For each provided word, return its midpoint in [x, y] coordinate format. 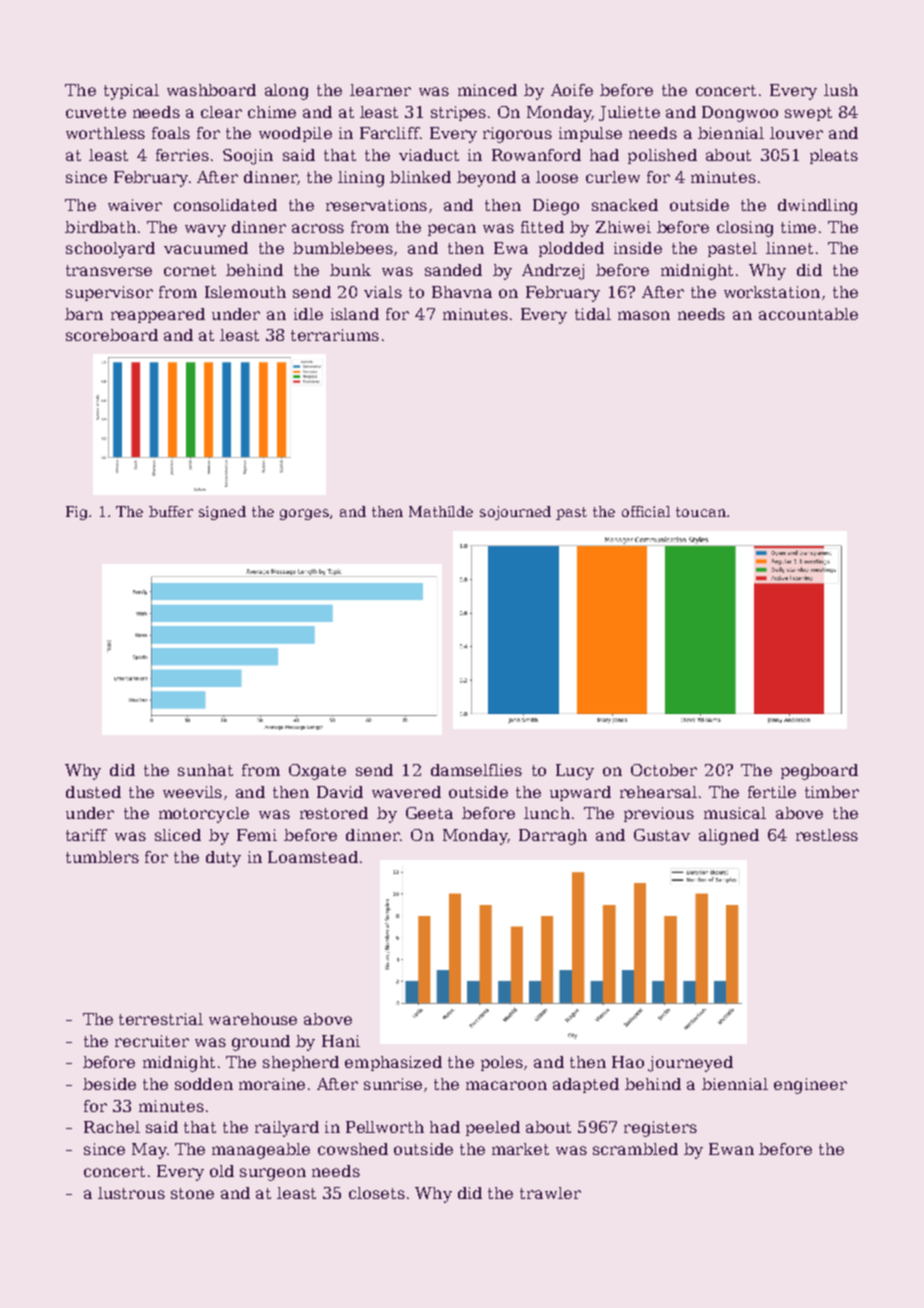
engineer [810, 1086]
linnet [789, 248]
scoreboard [112, 335]
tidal [593, 314]
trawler [550, 1193]
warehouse [253, 1019]
